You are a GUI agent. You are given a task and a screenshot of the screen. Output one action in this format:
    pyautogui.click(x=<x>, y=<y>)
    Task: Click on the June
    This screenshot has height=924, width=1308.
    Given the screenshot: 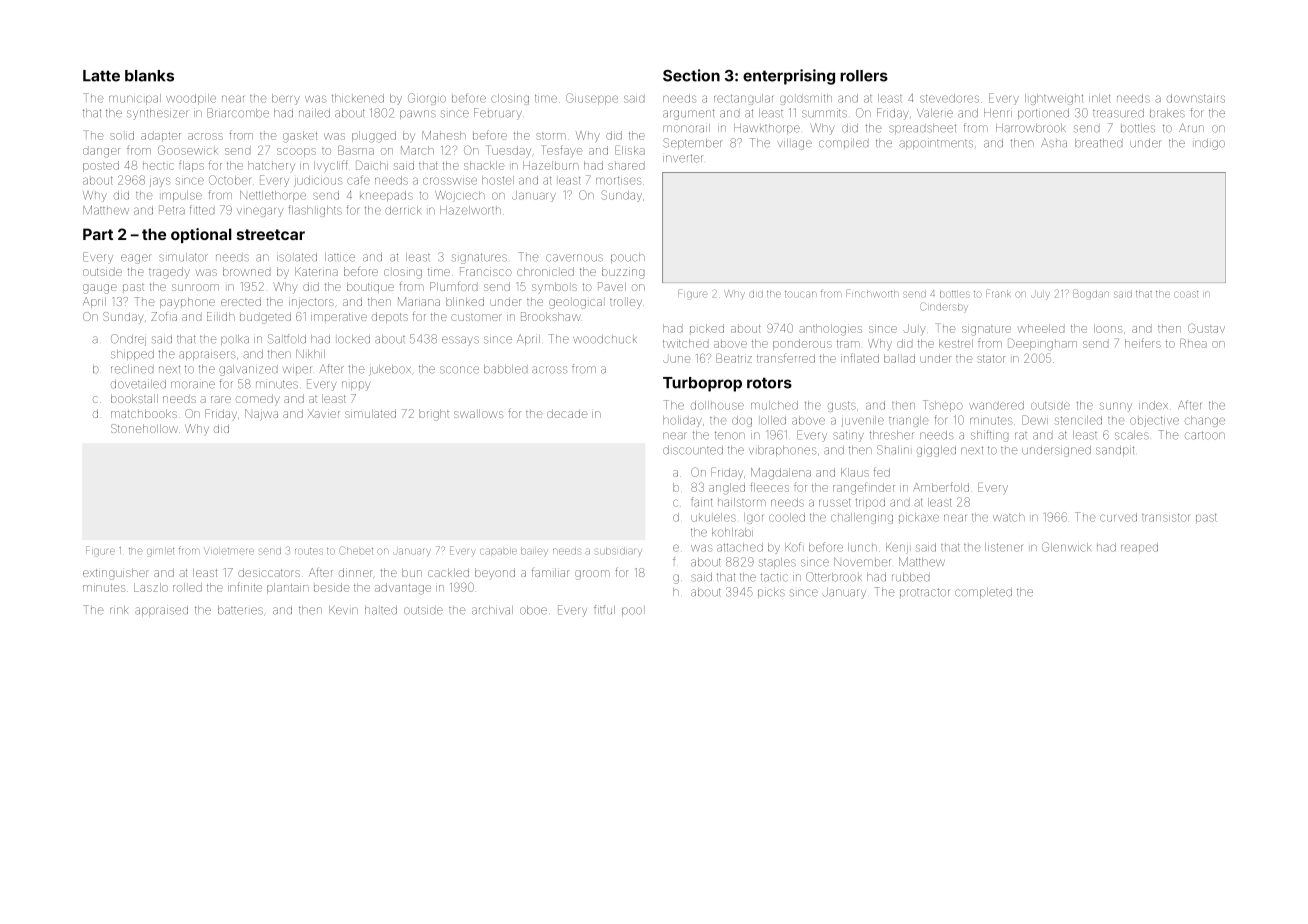 What is the action you would take?
    pyautogui.click(x=676, y=359)
